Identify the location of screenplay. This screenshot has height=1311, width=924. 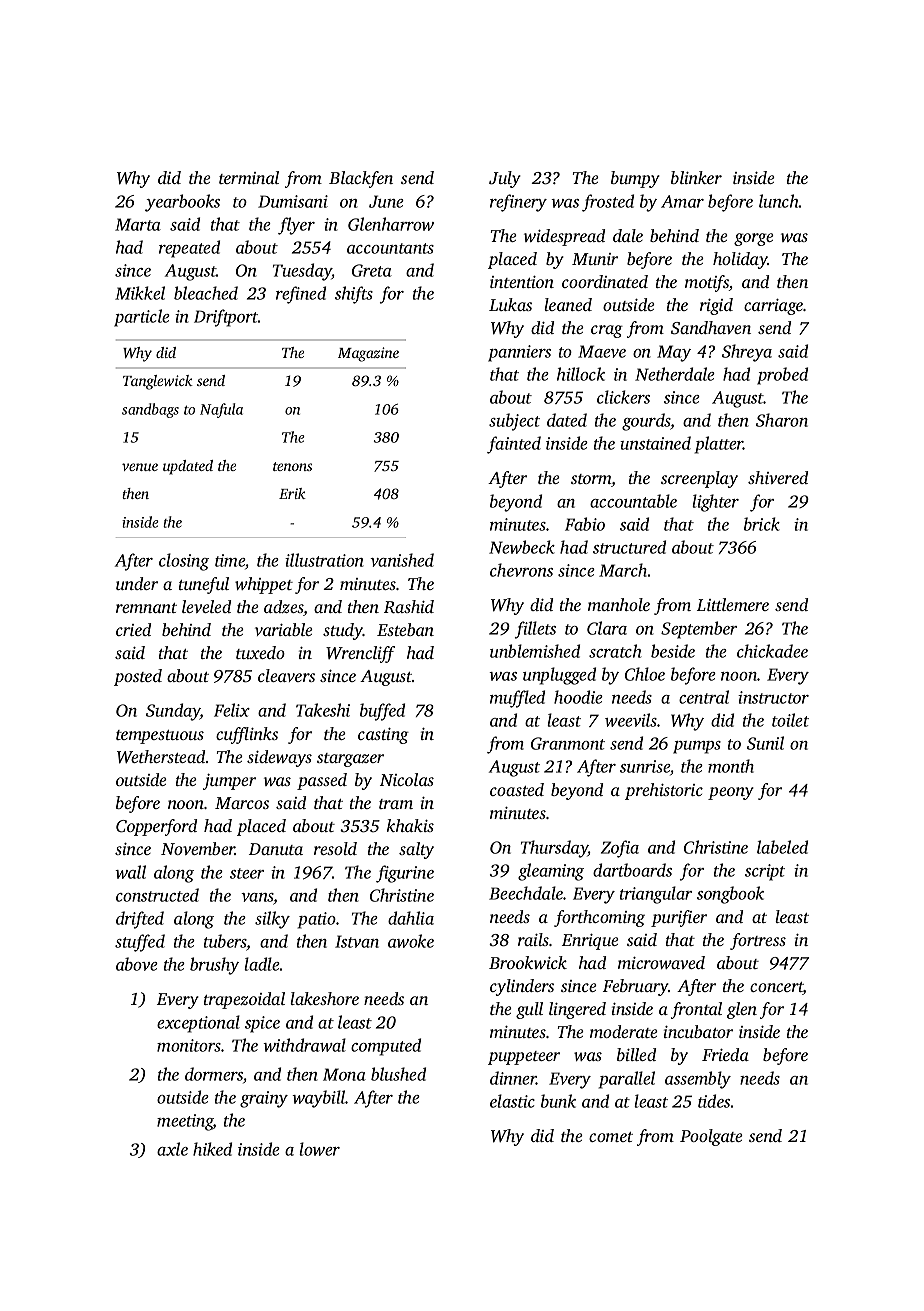
(699, 479).
